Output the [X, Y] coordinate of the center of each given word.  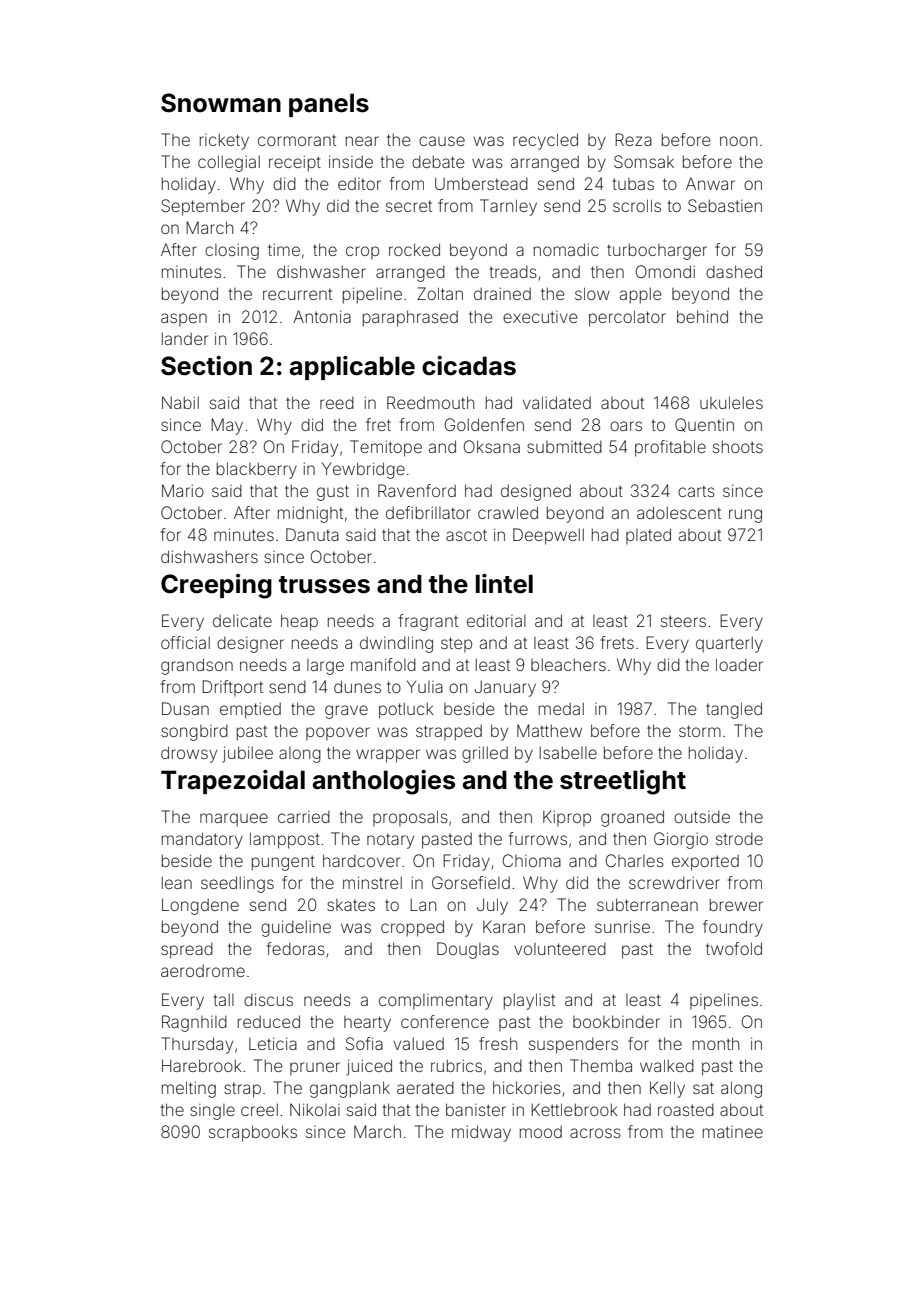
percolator [627, 318]
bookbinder [616, 1021]
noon [738, 141]
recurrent [297, 294]
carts [696, 491]
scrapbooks [253, 1133]
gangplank [350, 1089]
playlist [529, 1001]
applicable [352, 368]
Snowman [221, 103]
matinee [733, 1132]
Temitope [386, 448]
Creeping [216, 586]
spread [187, 951]
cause [442, 141]
